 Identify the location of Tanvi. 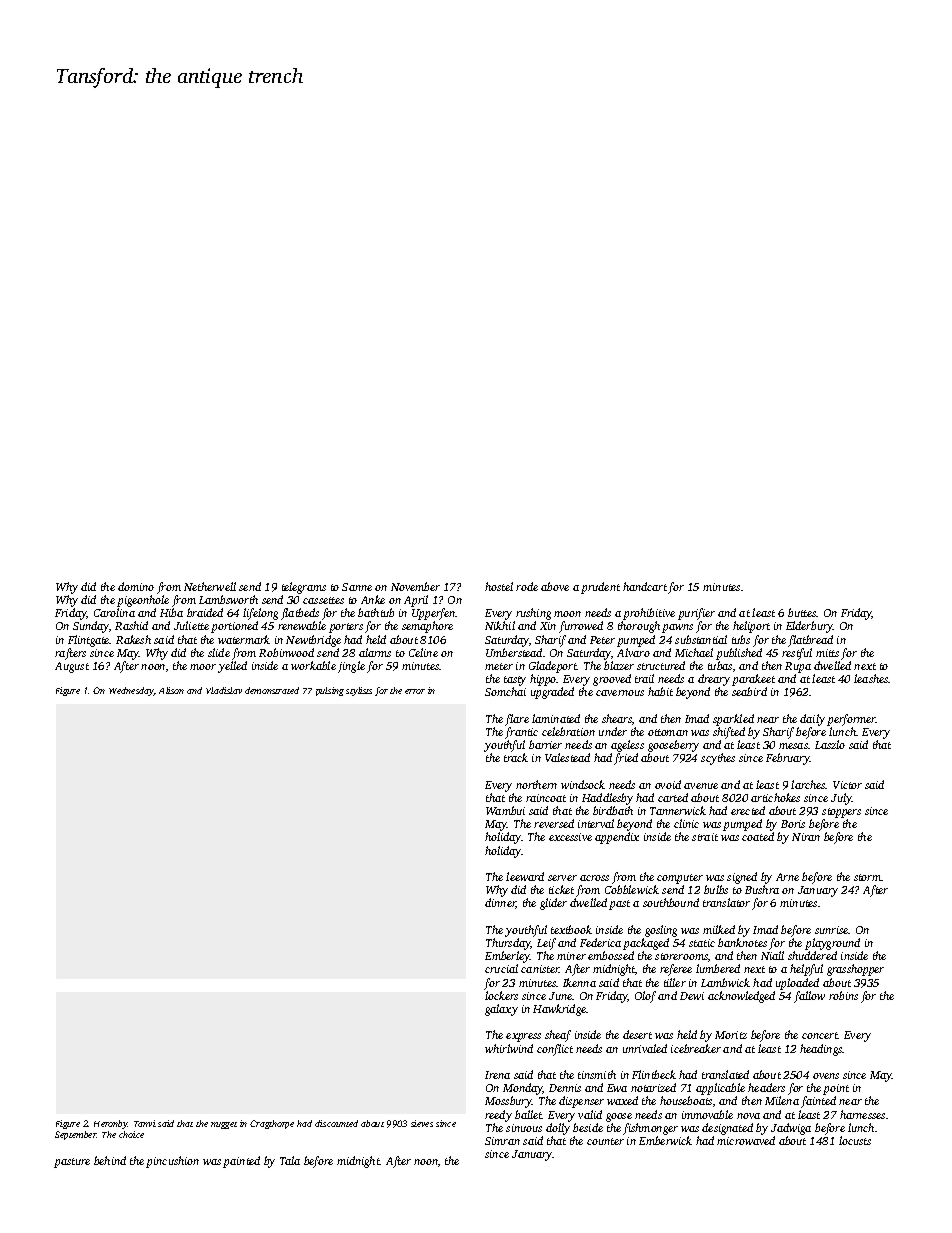
(145, 1123).
